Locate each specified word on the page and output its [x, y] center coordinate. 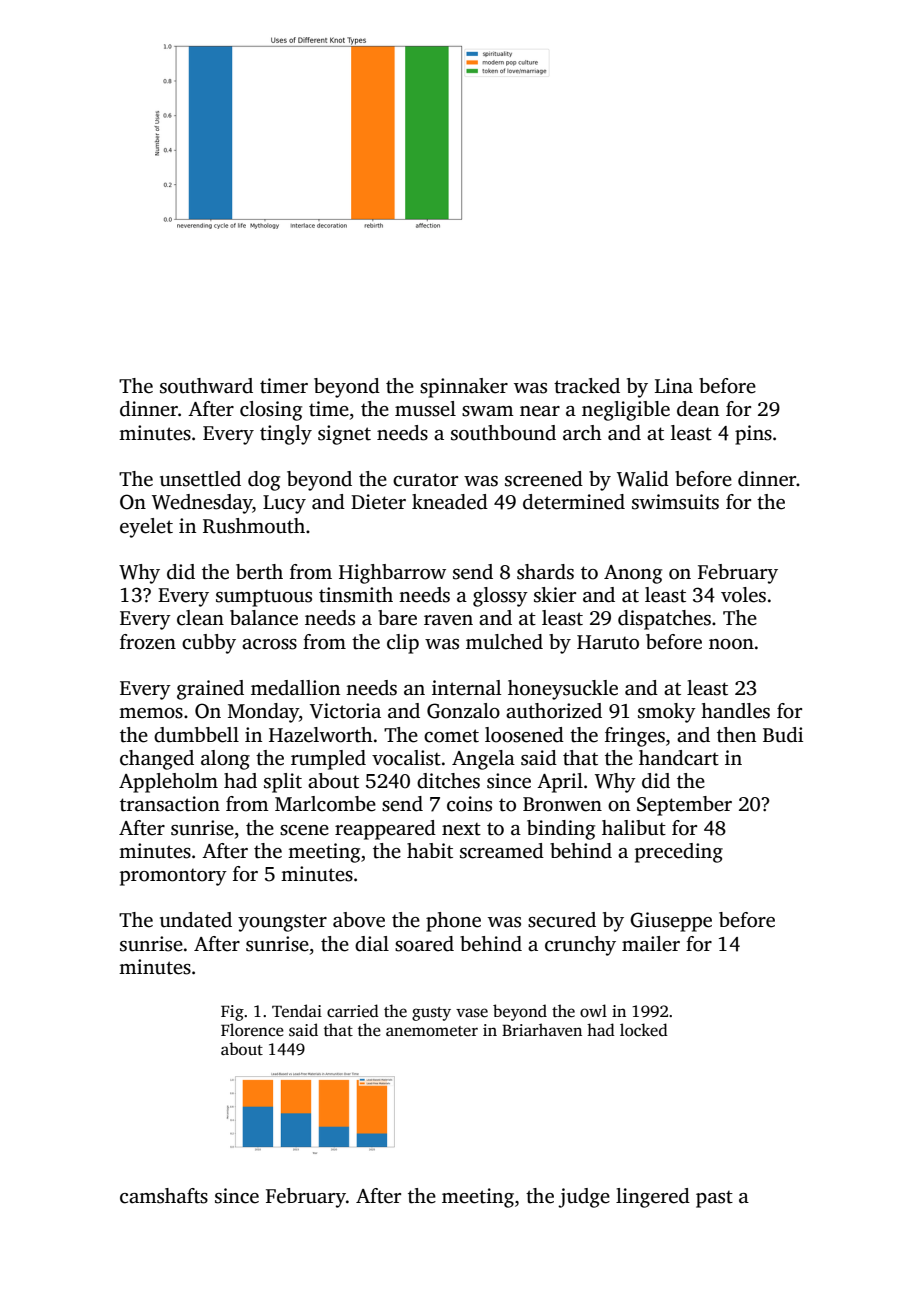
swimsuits [675, 502]
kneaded [450, 502]
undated [196, 920]
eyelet [146, 528]
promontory [173, 877]
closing [271, 411]
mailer [651, 944]
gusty [431, 1014]
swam [488, 411]
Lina [674, 386]
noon [731, 644]
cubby [209, 644]
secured [562, 920]
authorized [554, 711]
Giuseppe [671, 922]
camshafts [164, 1196]
